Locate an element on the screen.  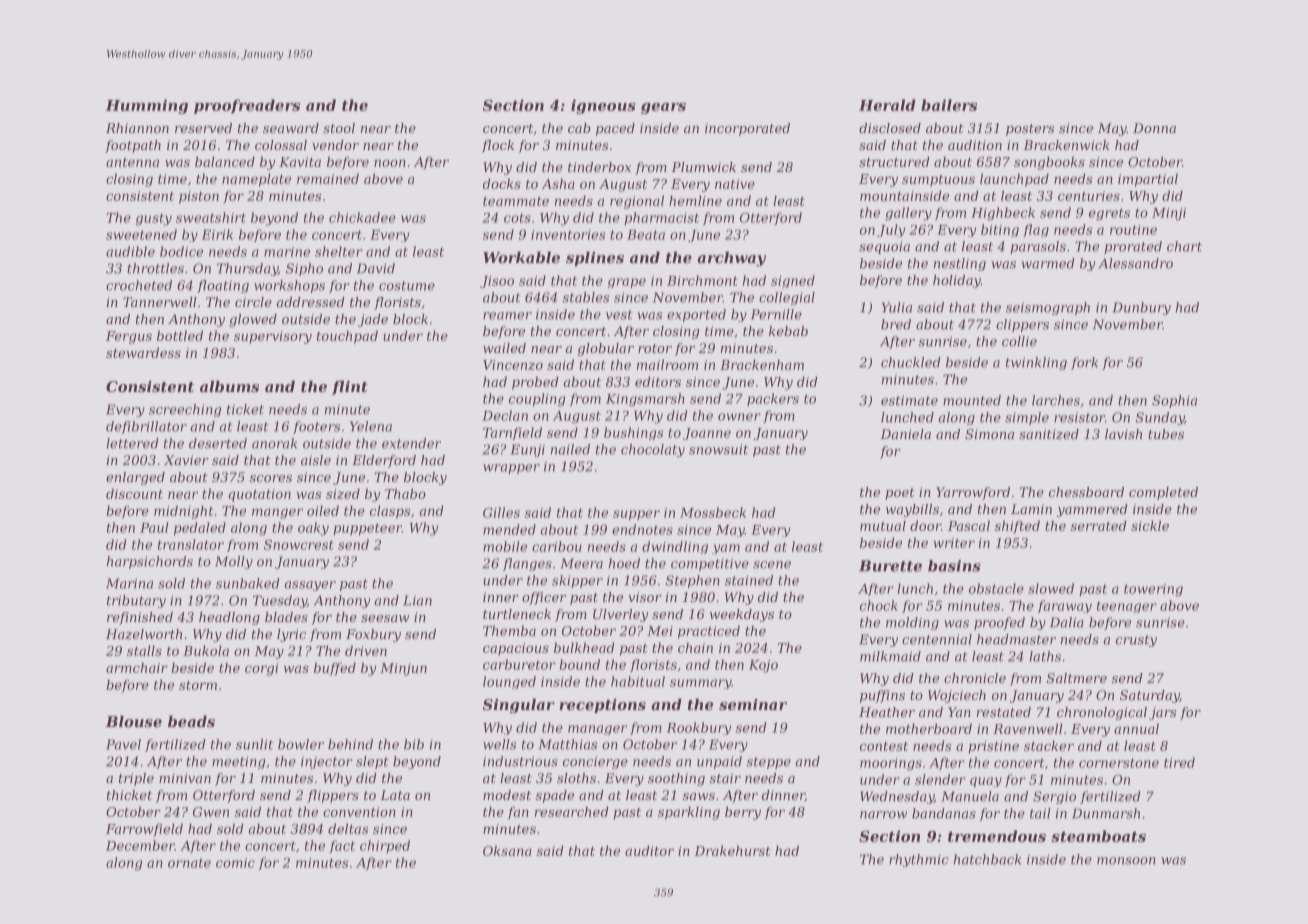
monsoon is located at coordinates (1126, 861).
